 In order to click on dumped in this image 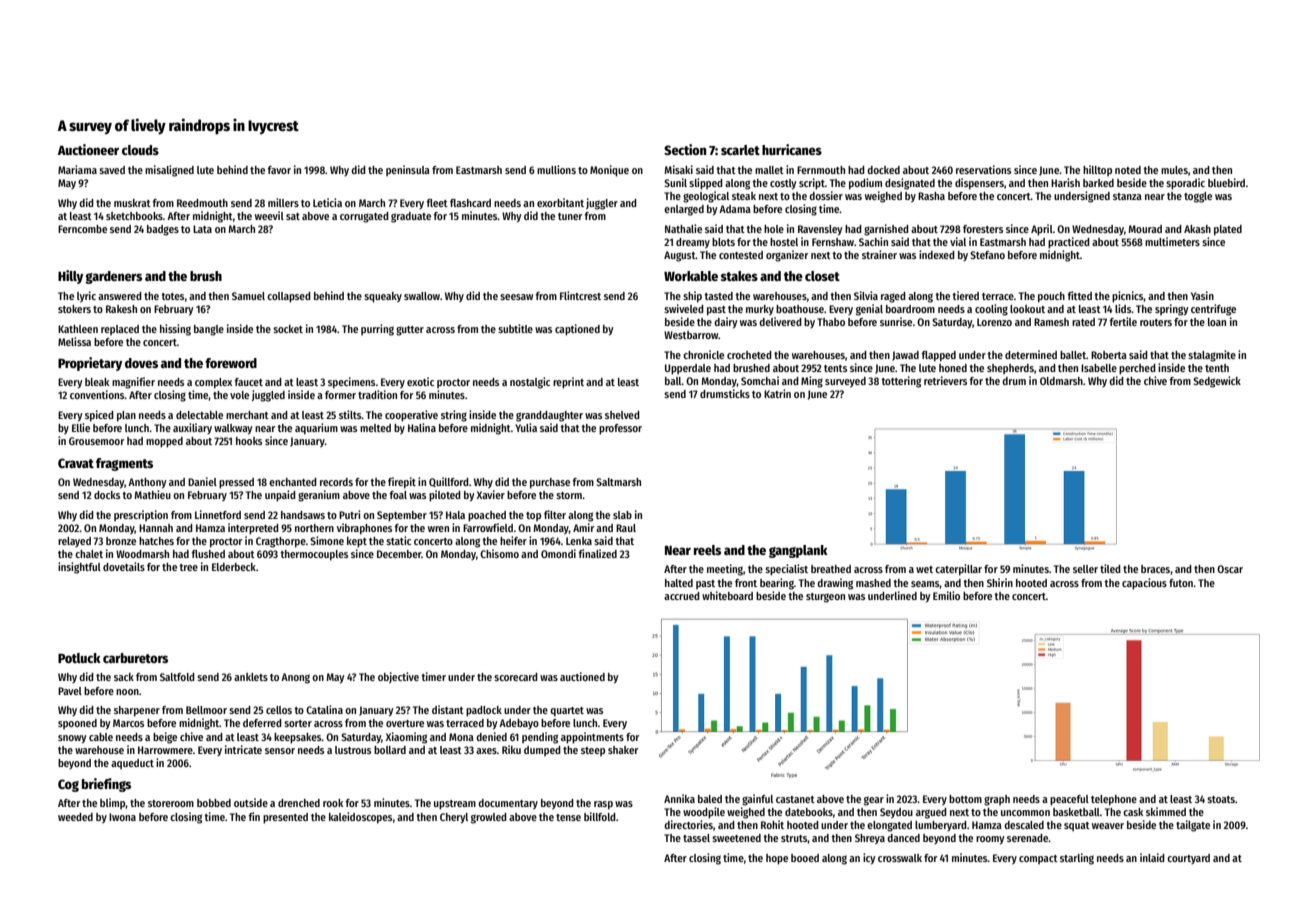, I will do `click(542, 751)`.
